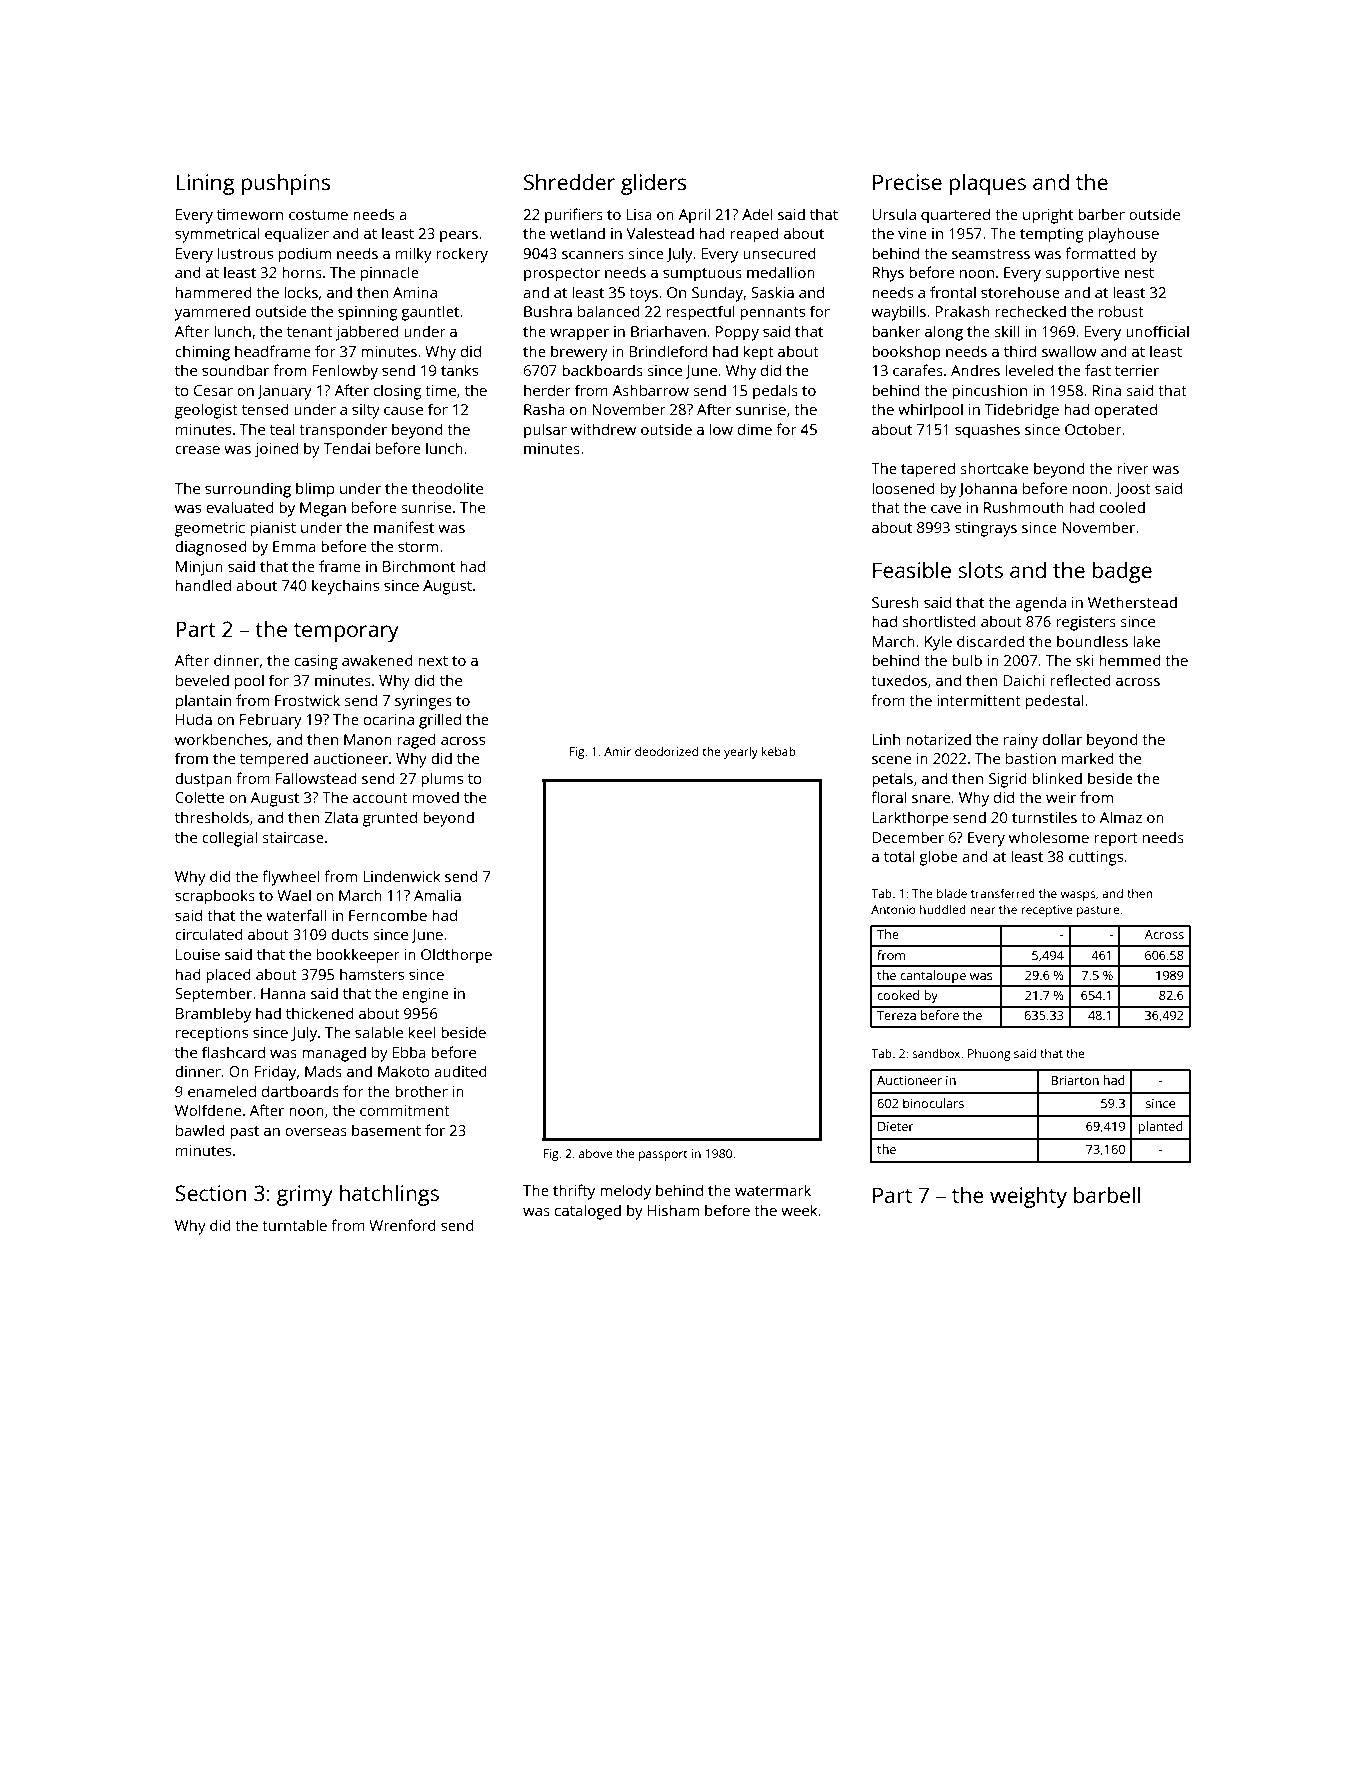 This page has width=1365, height=1766. I want to click on Larkthorpe, so click(910, 819).
